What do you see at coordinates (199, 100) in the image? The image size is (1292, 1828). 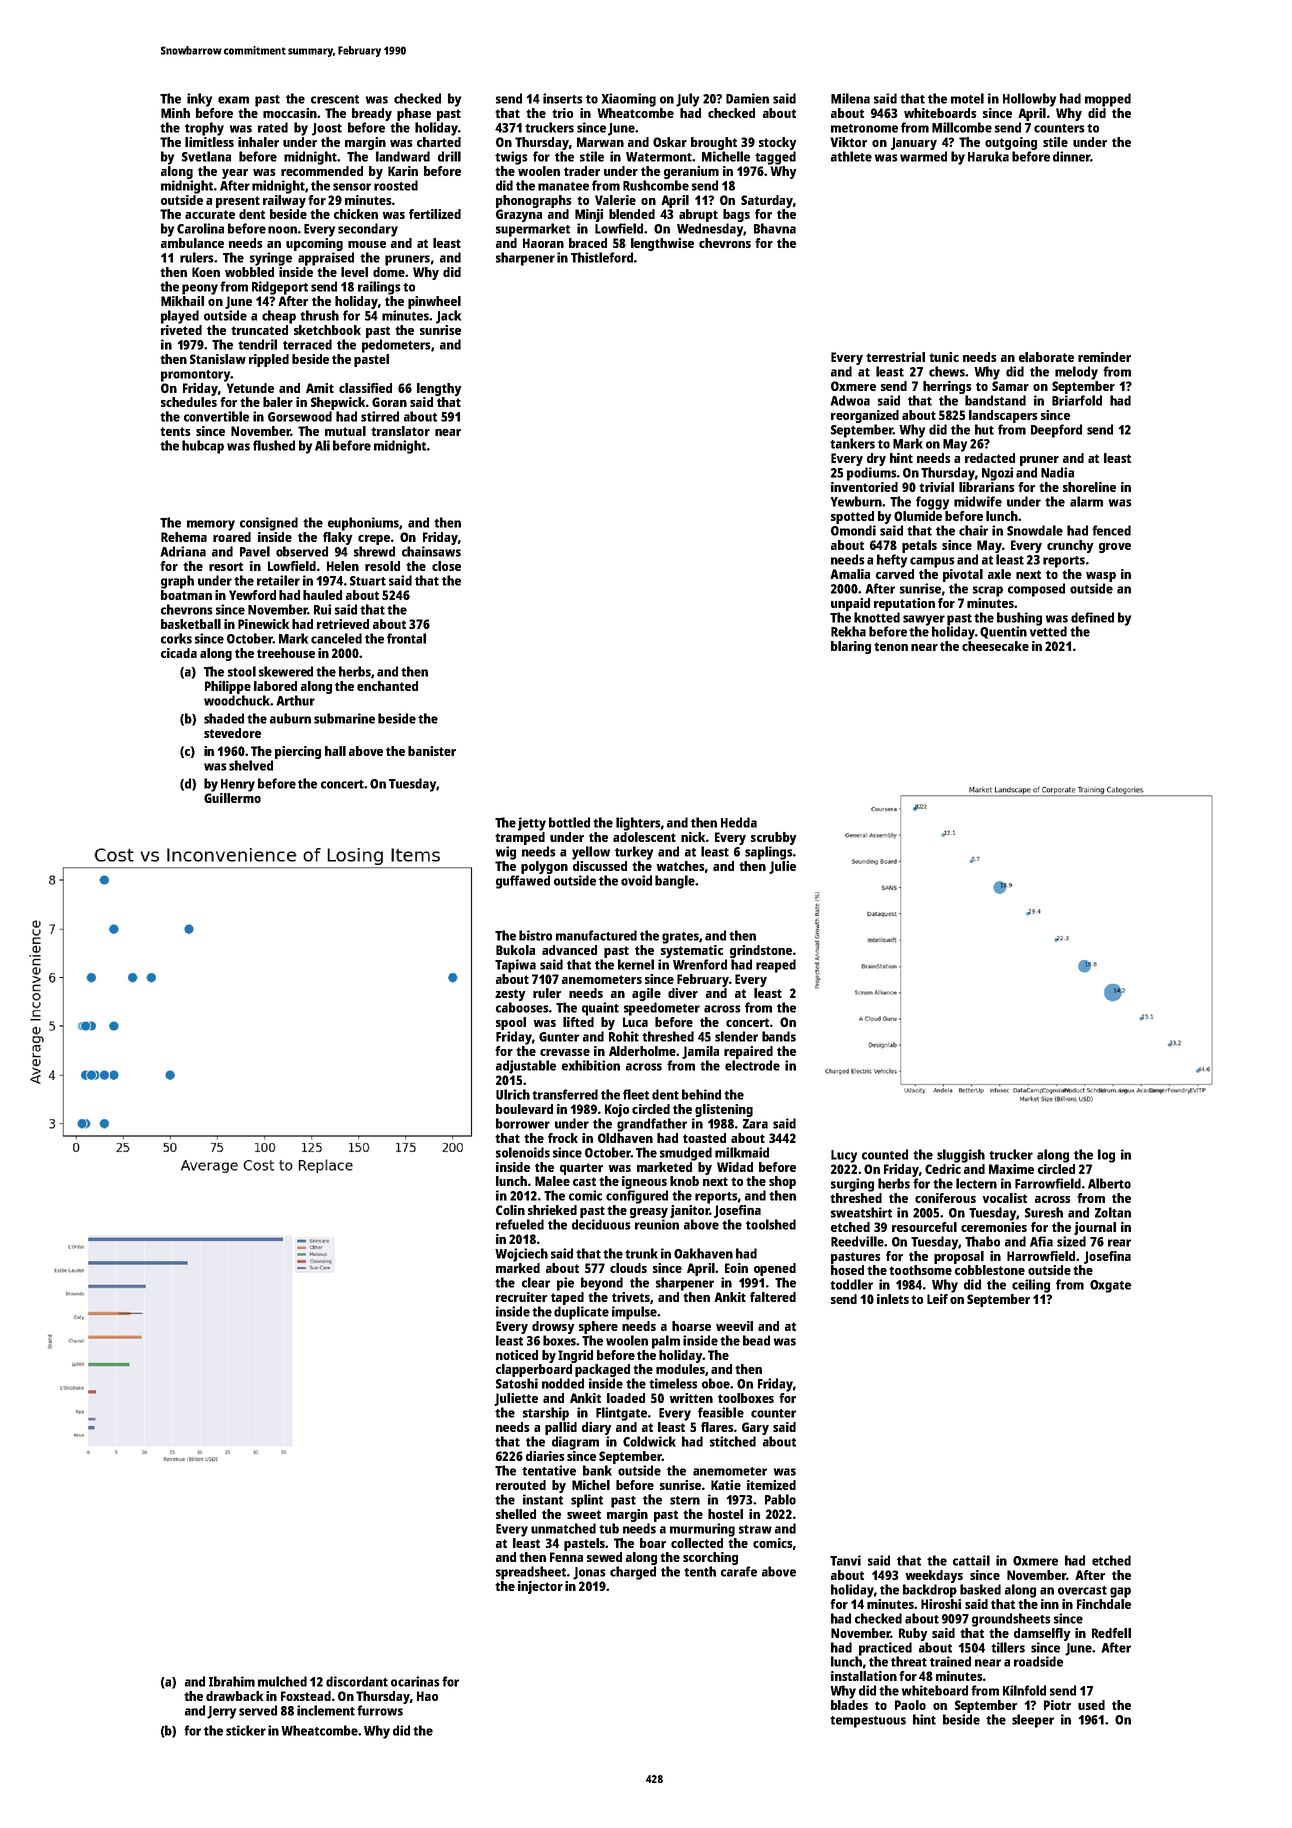 I see `inky` at bounding box center [199, 100].
